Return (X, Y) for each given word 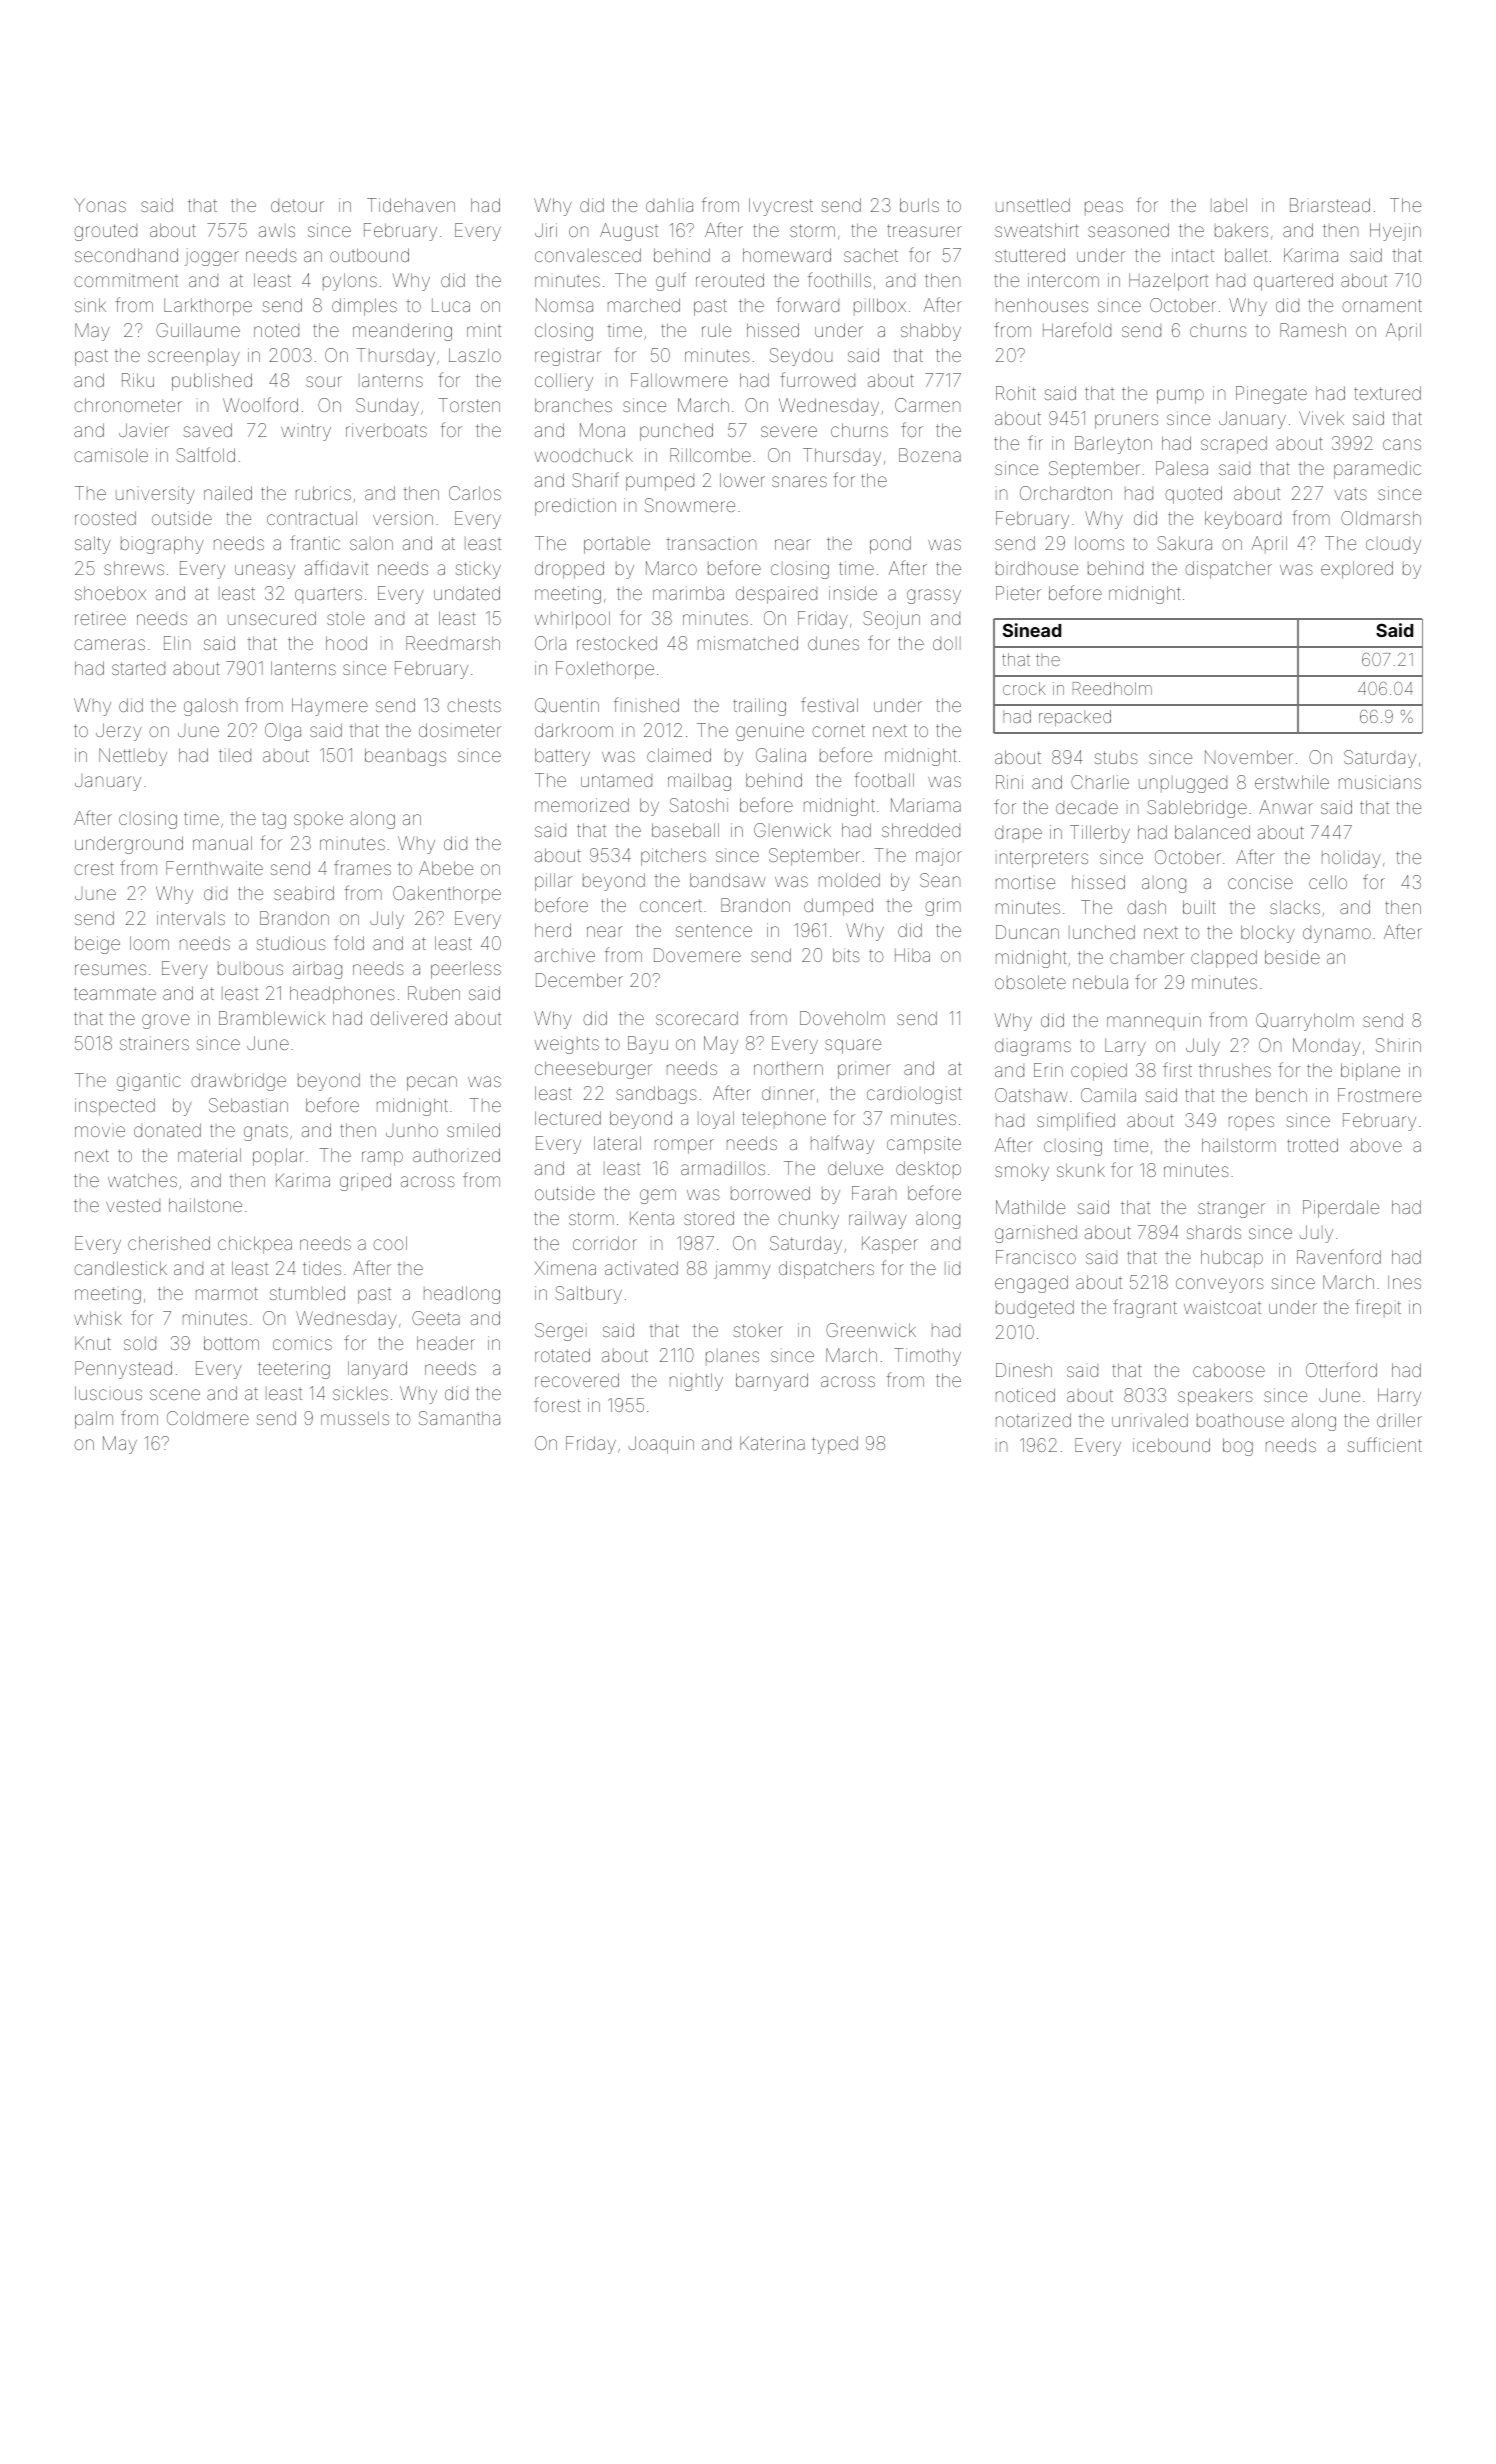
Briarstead (1330, 205)
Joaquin (661, 1445)
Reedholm (1112, 688)
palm (94, 1420)
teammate (115, 993)
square (853, 1046)
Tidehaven (411, 205)
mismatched (748, 643)
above (1376, 1145)
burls (919, 205)
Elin (177, 643)
